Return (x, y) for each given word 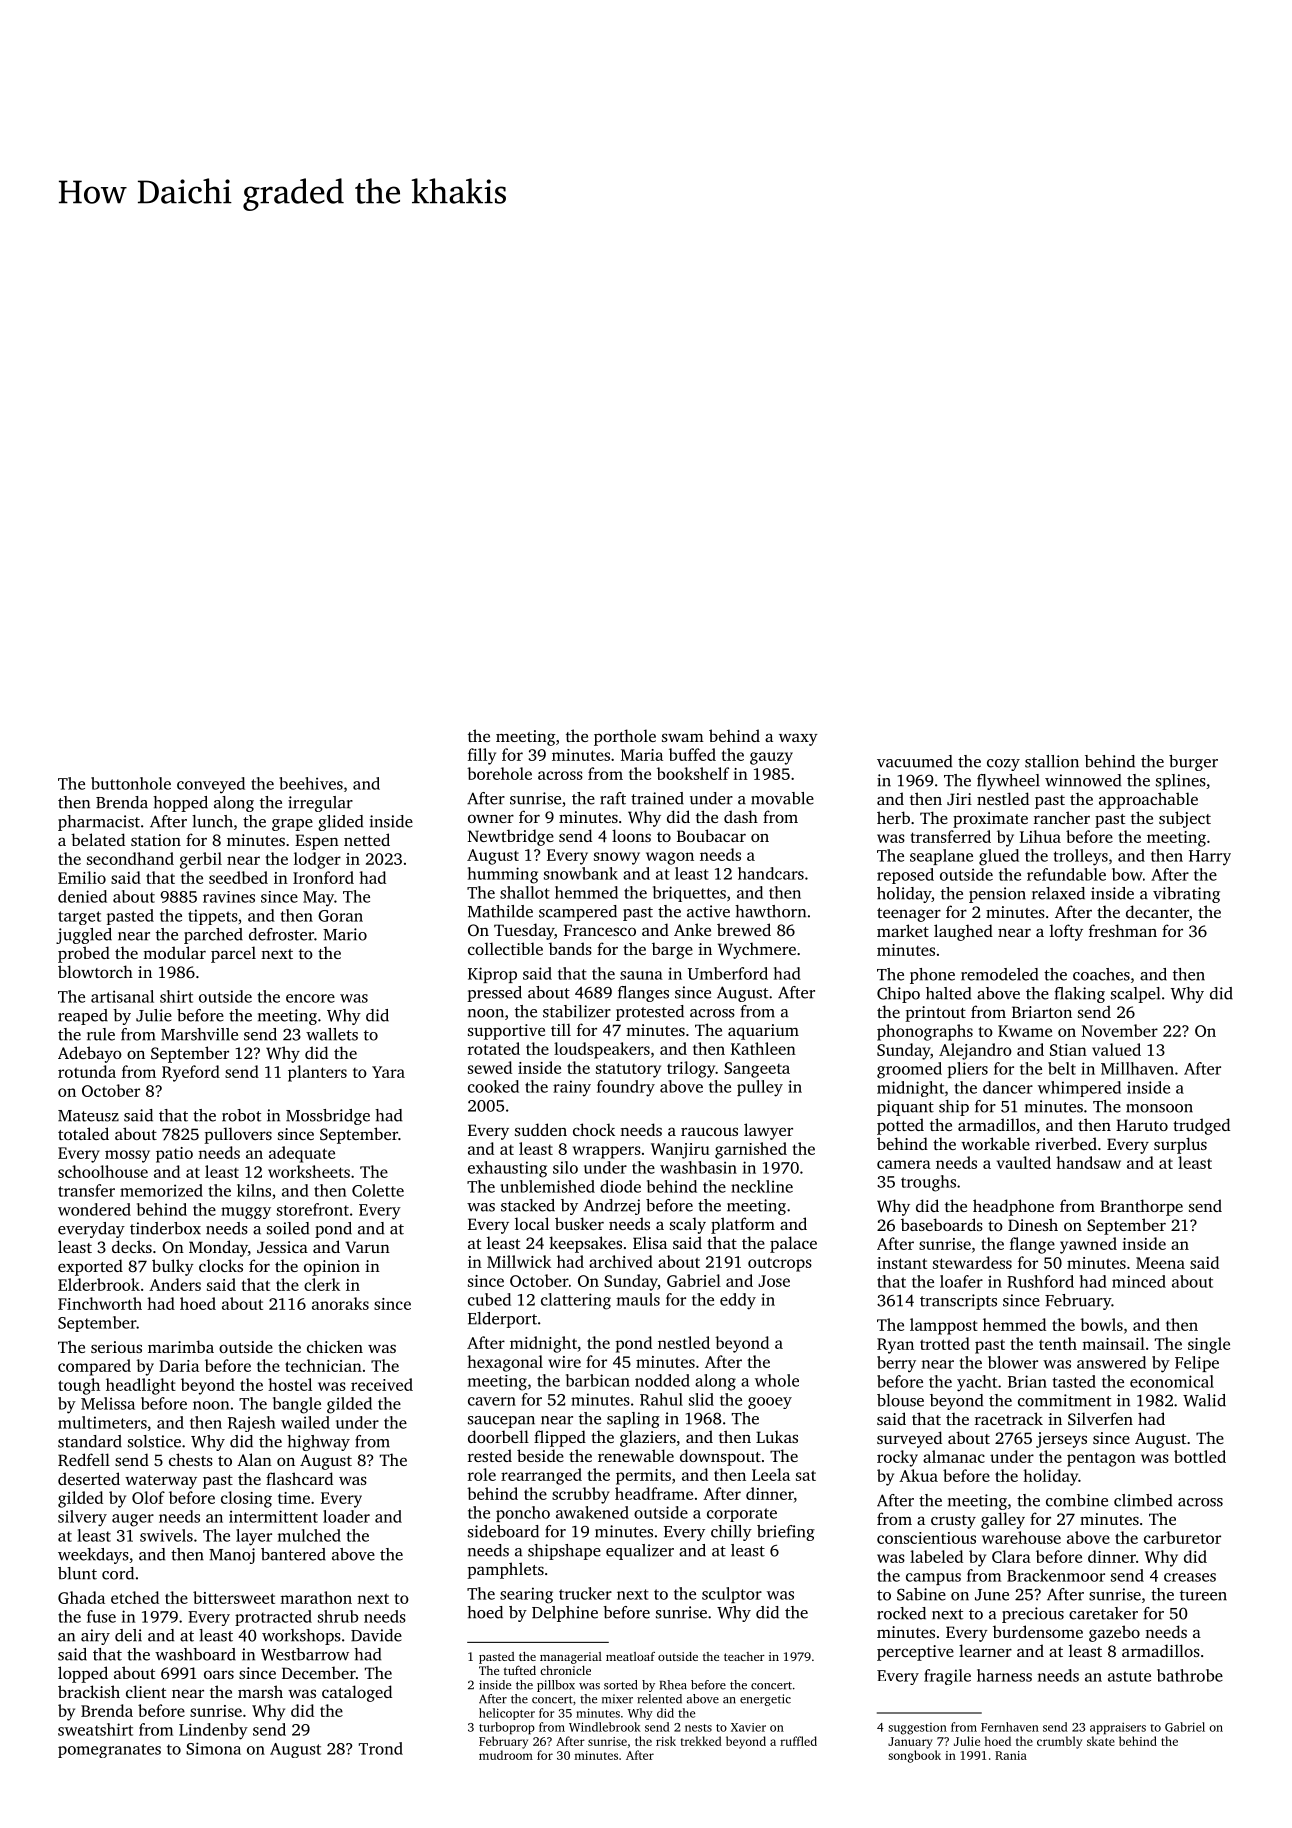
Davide (376, 1635)
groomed (909, 1070)
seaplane (941, 857)
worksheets (309, 1171)
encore (310, 998)
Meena (1160, 1263)
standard (90, 1441)
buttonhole (131, 783)
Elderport (502, 1320)
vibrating (1186, 895)
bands (570, 948)
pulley (760, 1088)
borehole (499, 773)
